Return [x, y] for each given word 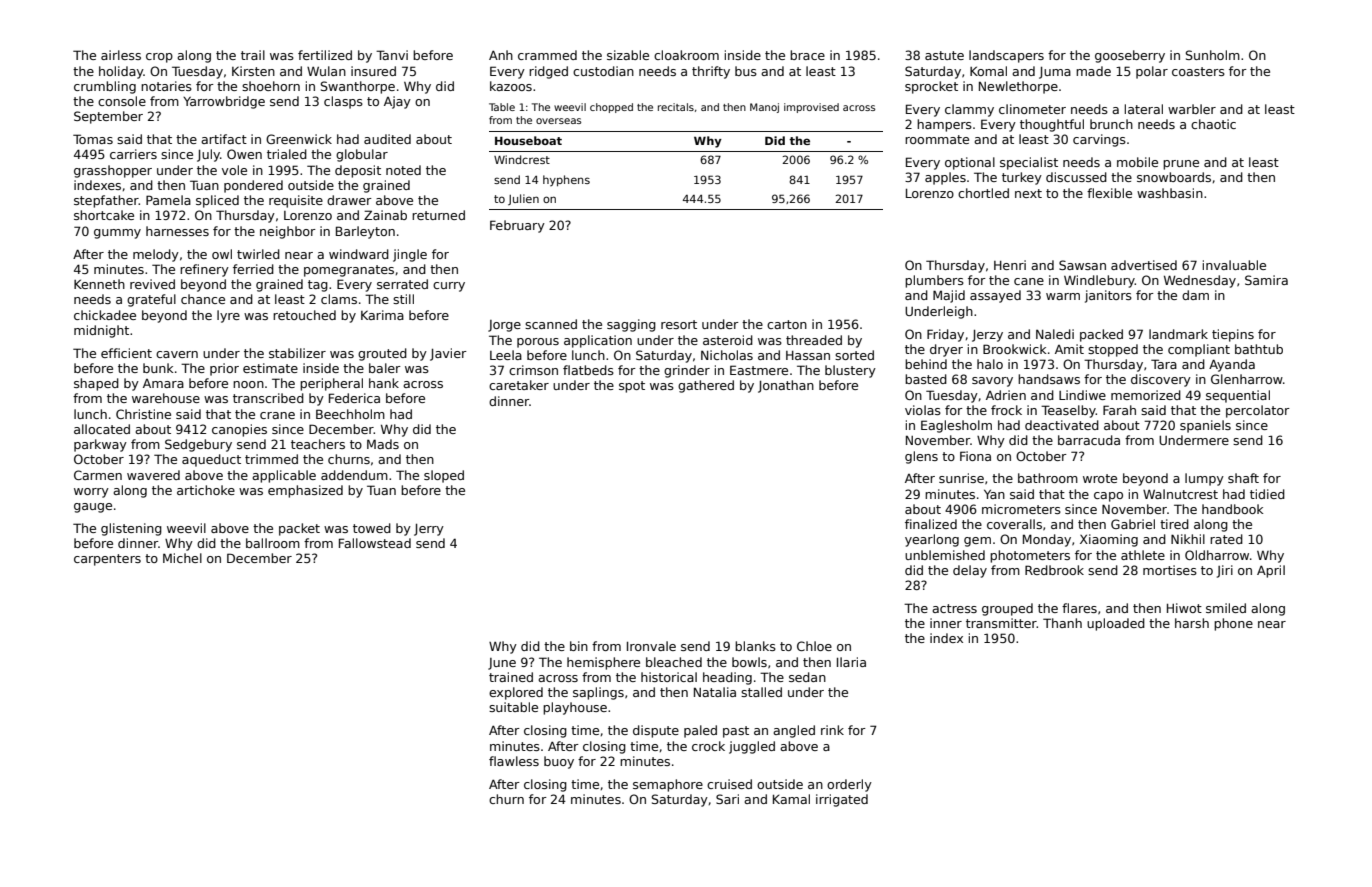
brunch [1111, 124]
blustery [850, 371]
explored [516, 693]
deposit [358, 171]
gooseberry [1130, 56]
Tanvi [392, 55]
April [1271, 571]
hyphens [566, 180]
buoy [559, 762]
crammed [547, 55]
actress [954, 608]
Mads [383, 444]
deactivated [1062, 425]
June [502, 664]
